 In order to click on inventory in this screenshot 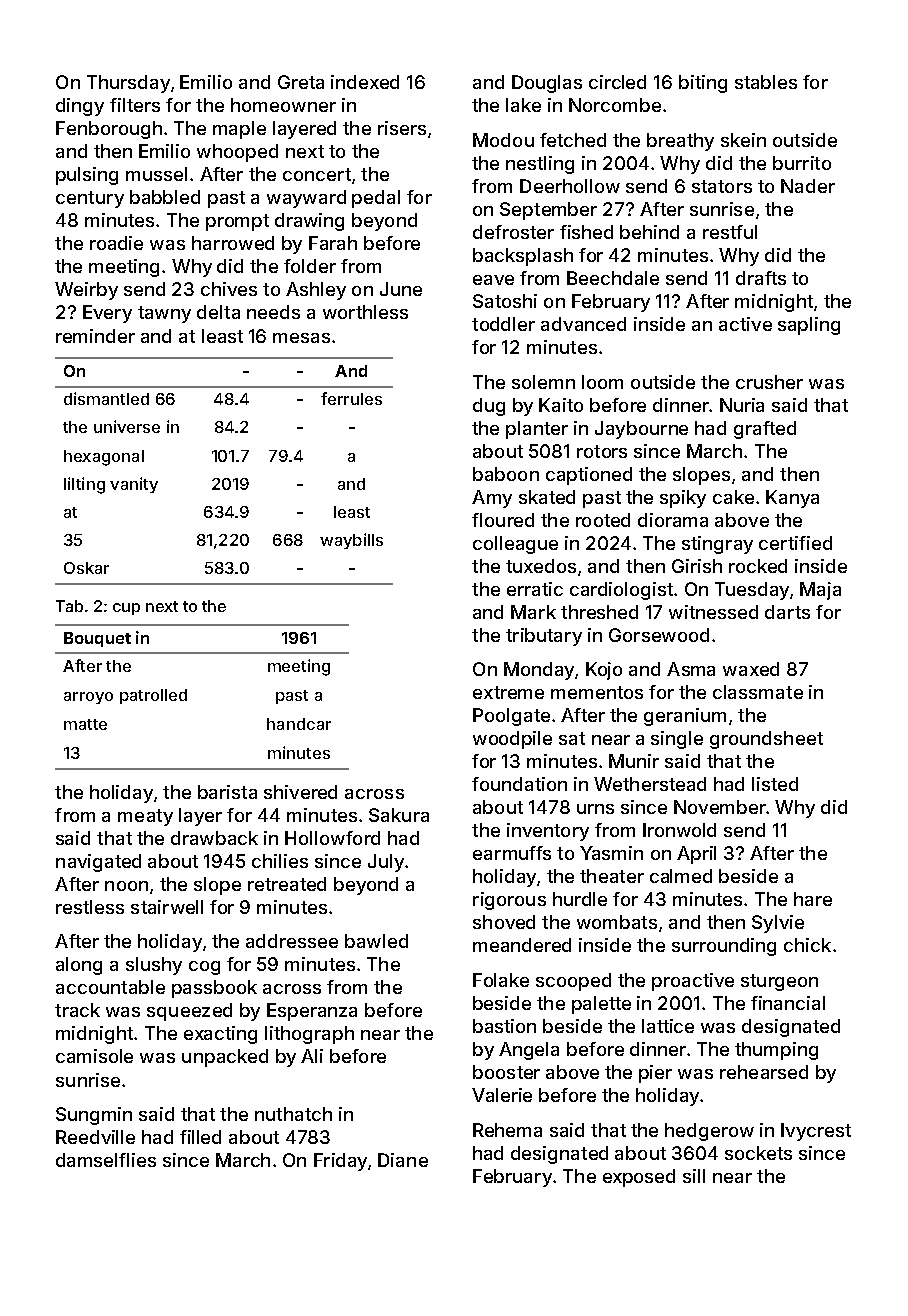, I will do `click(548, 832)`.
